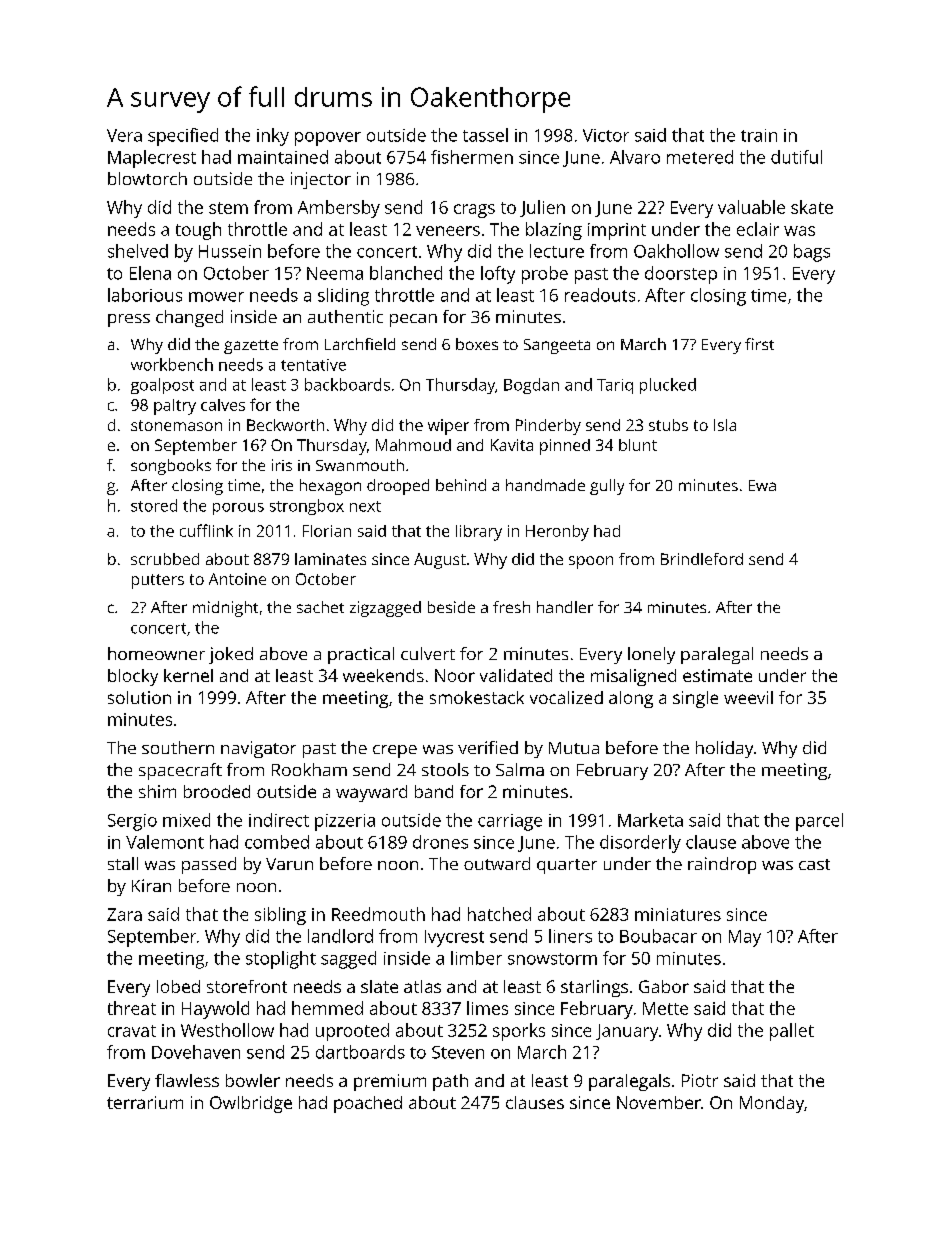 The image size is (952, 1233). I want to click on Victor, so click(606, 135).
